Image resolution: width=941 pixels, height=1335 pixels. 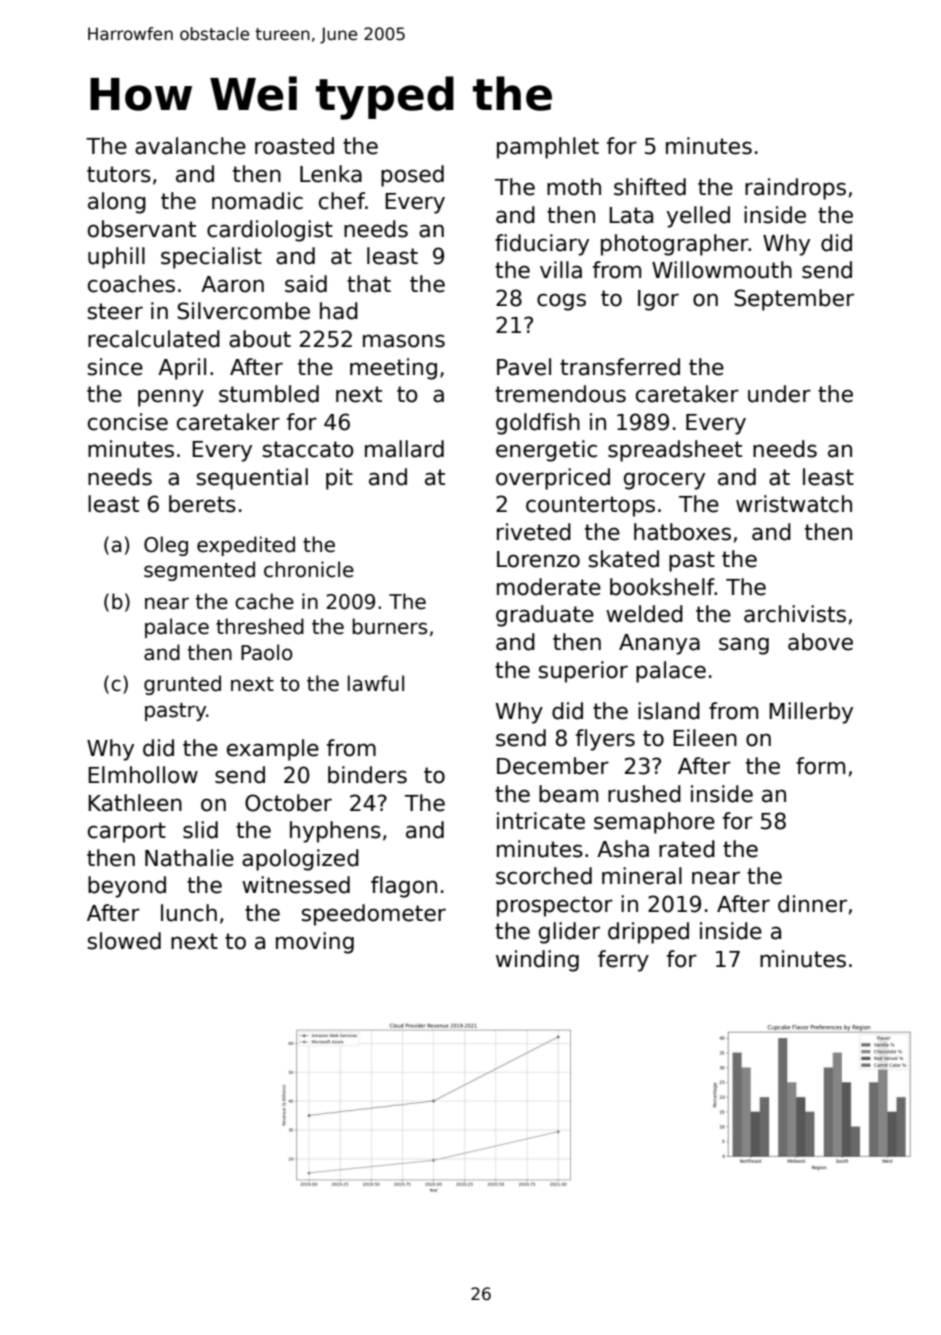 What do you see at coordinates (300, 860) in the page?
I see `apologized` at bounding box center [300, 860].
